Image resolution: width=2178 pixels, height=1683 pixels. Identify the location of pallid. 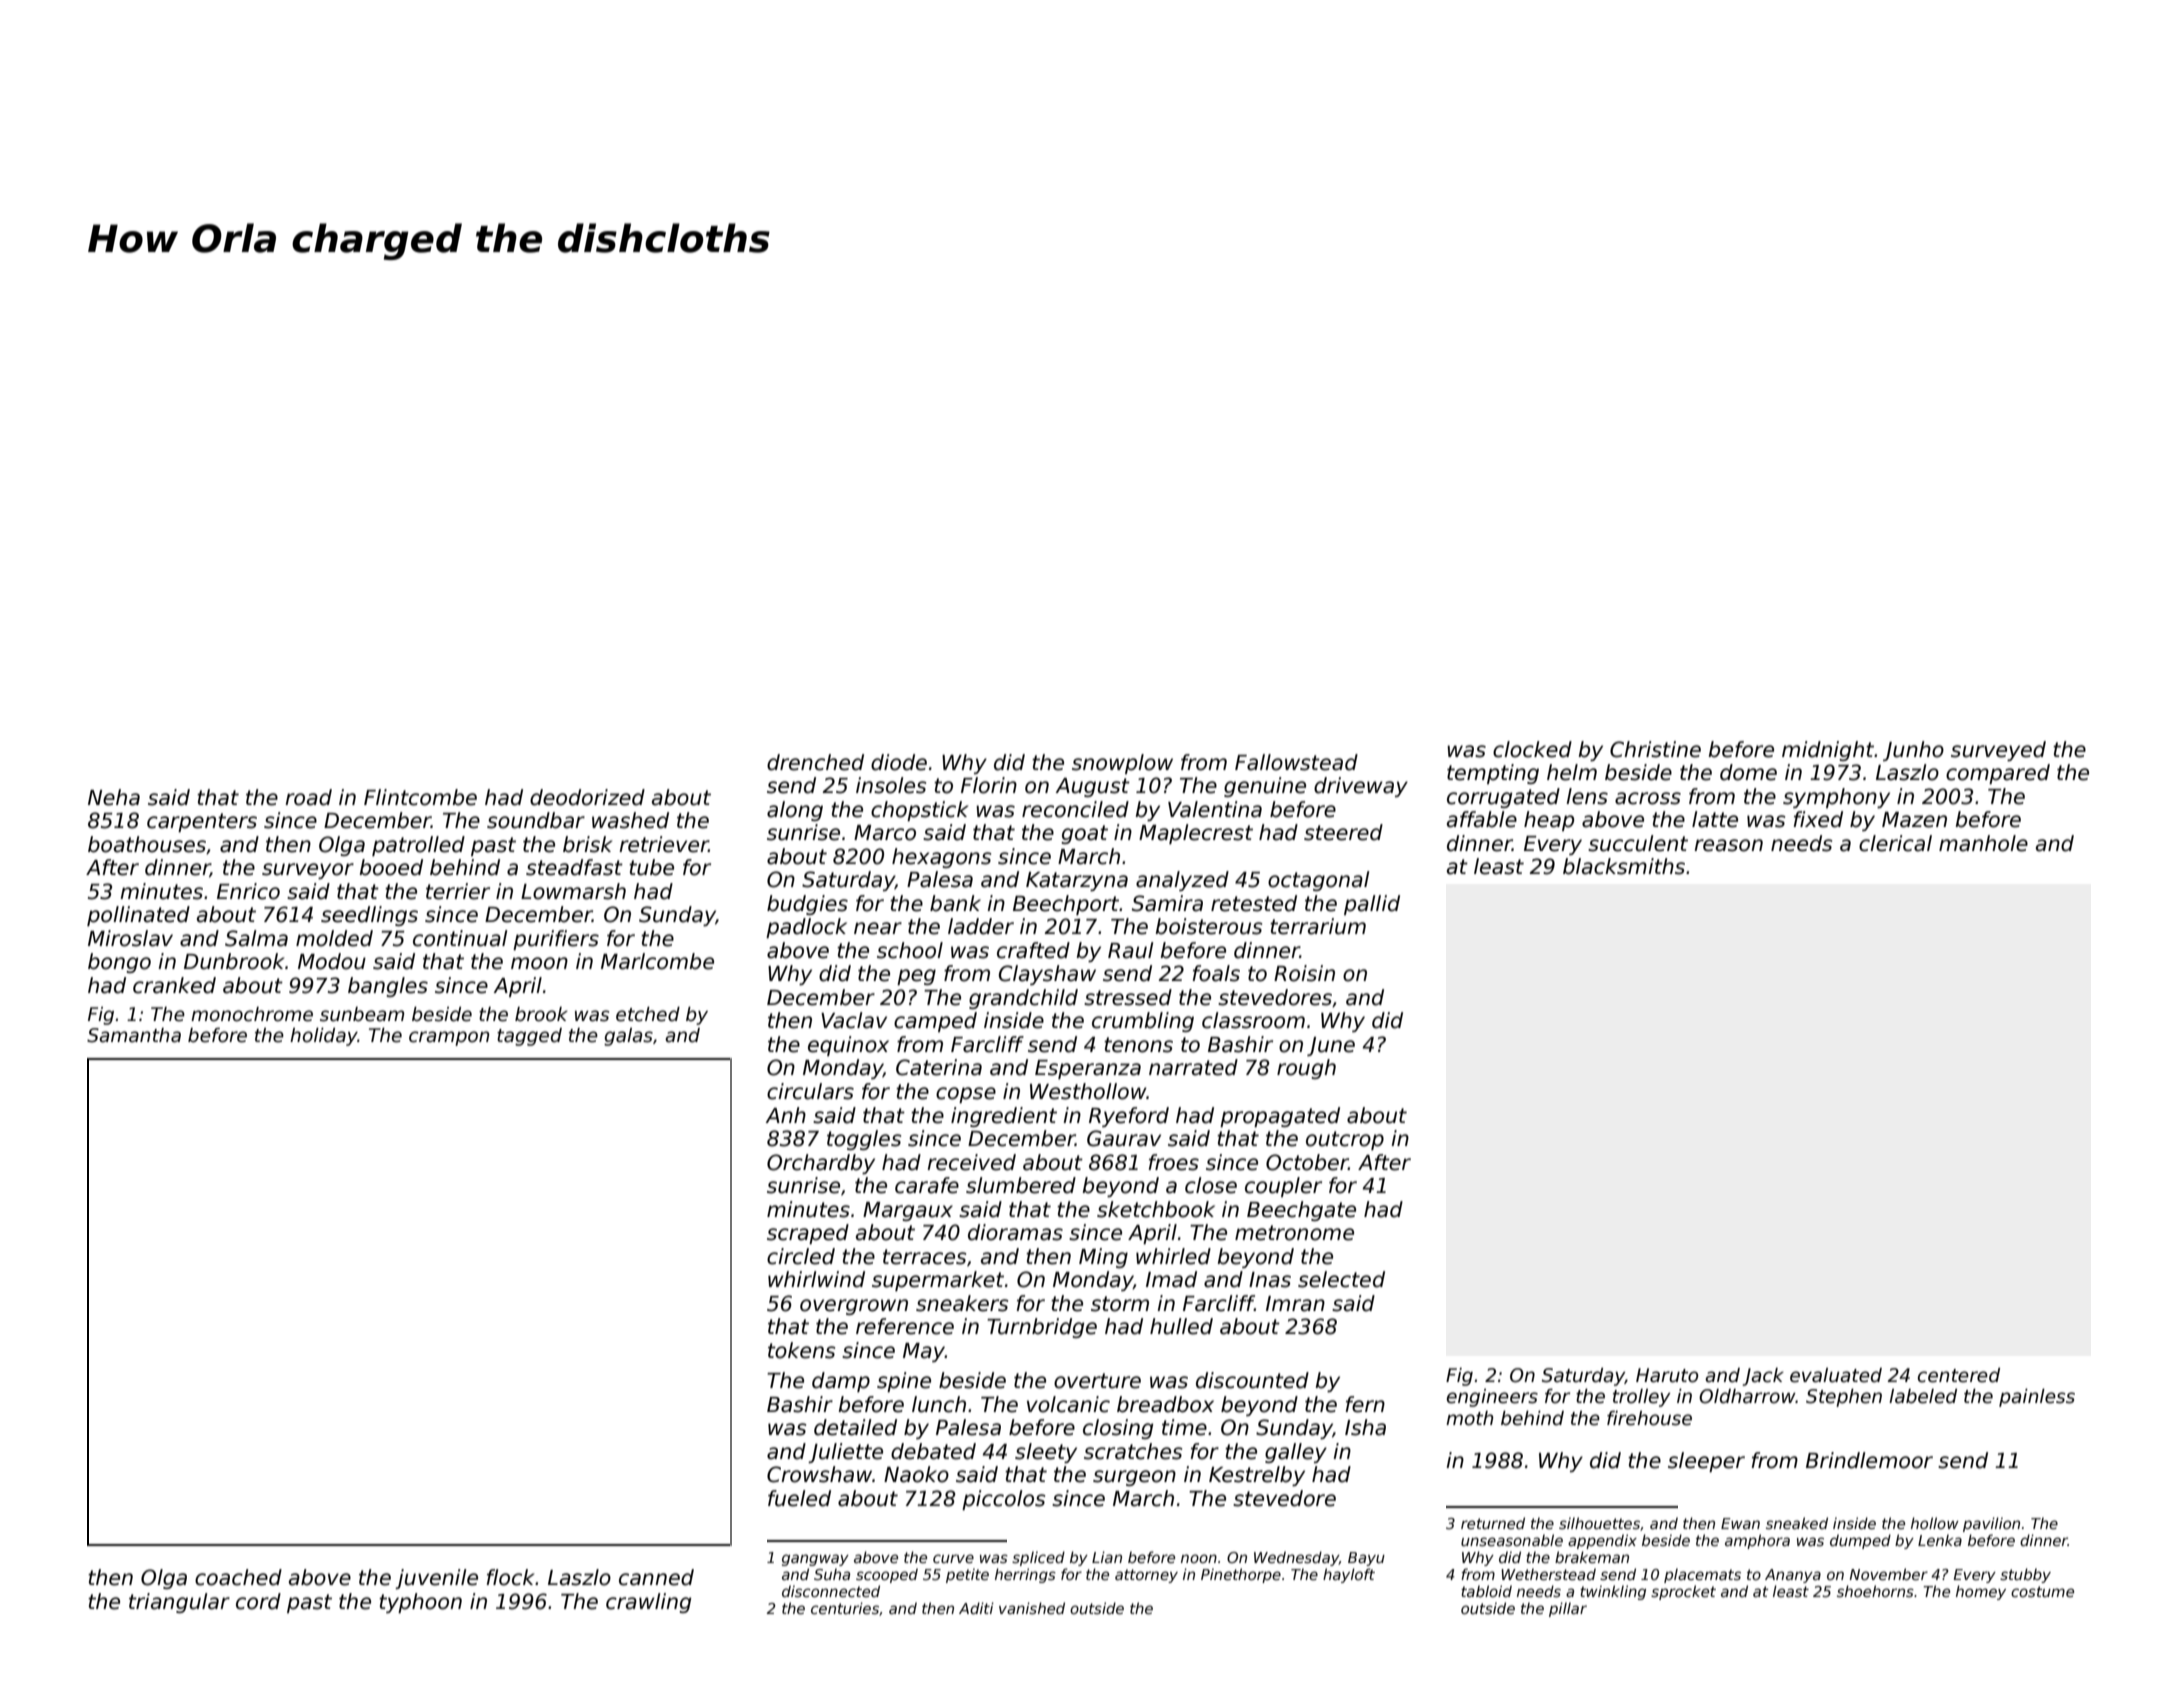
(1372, 905).
